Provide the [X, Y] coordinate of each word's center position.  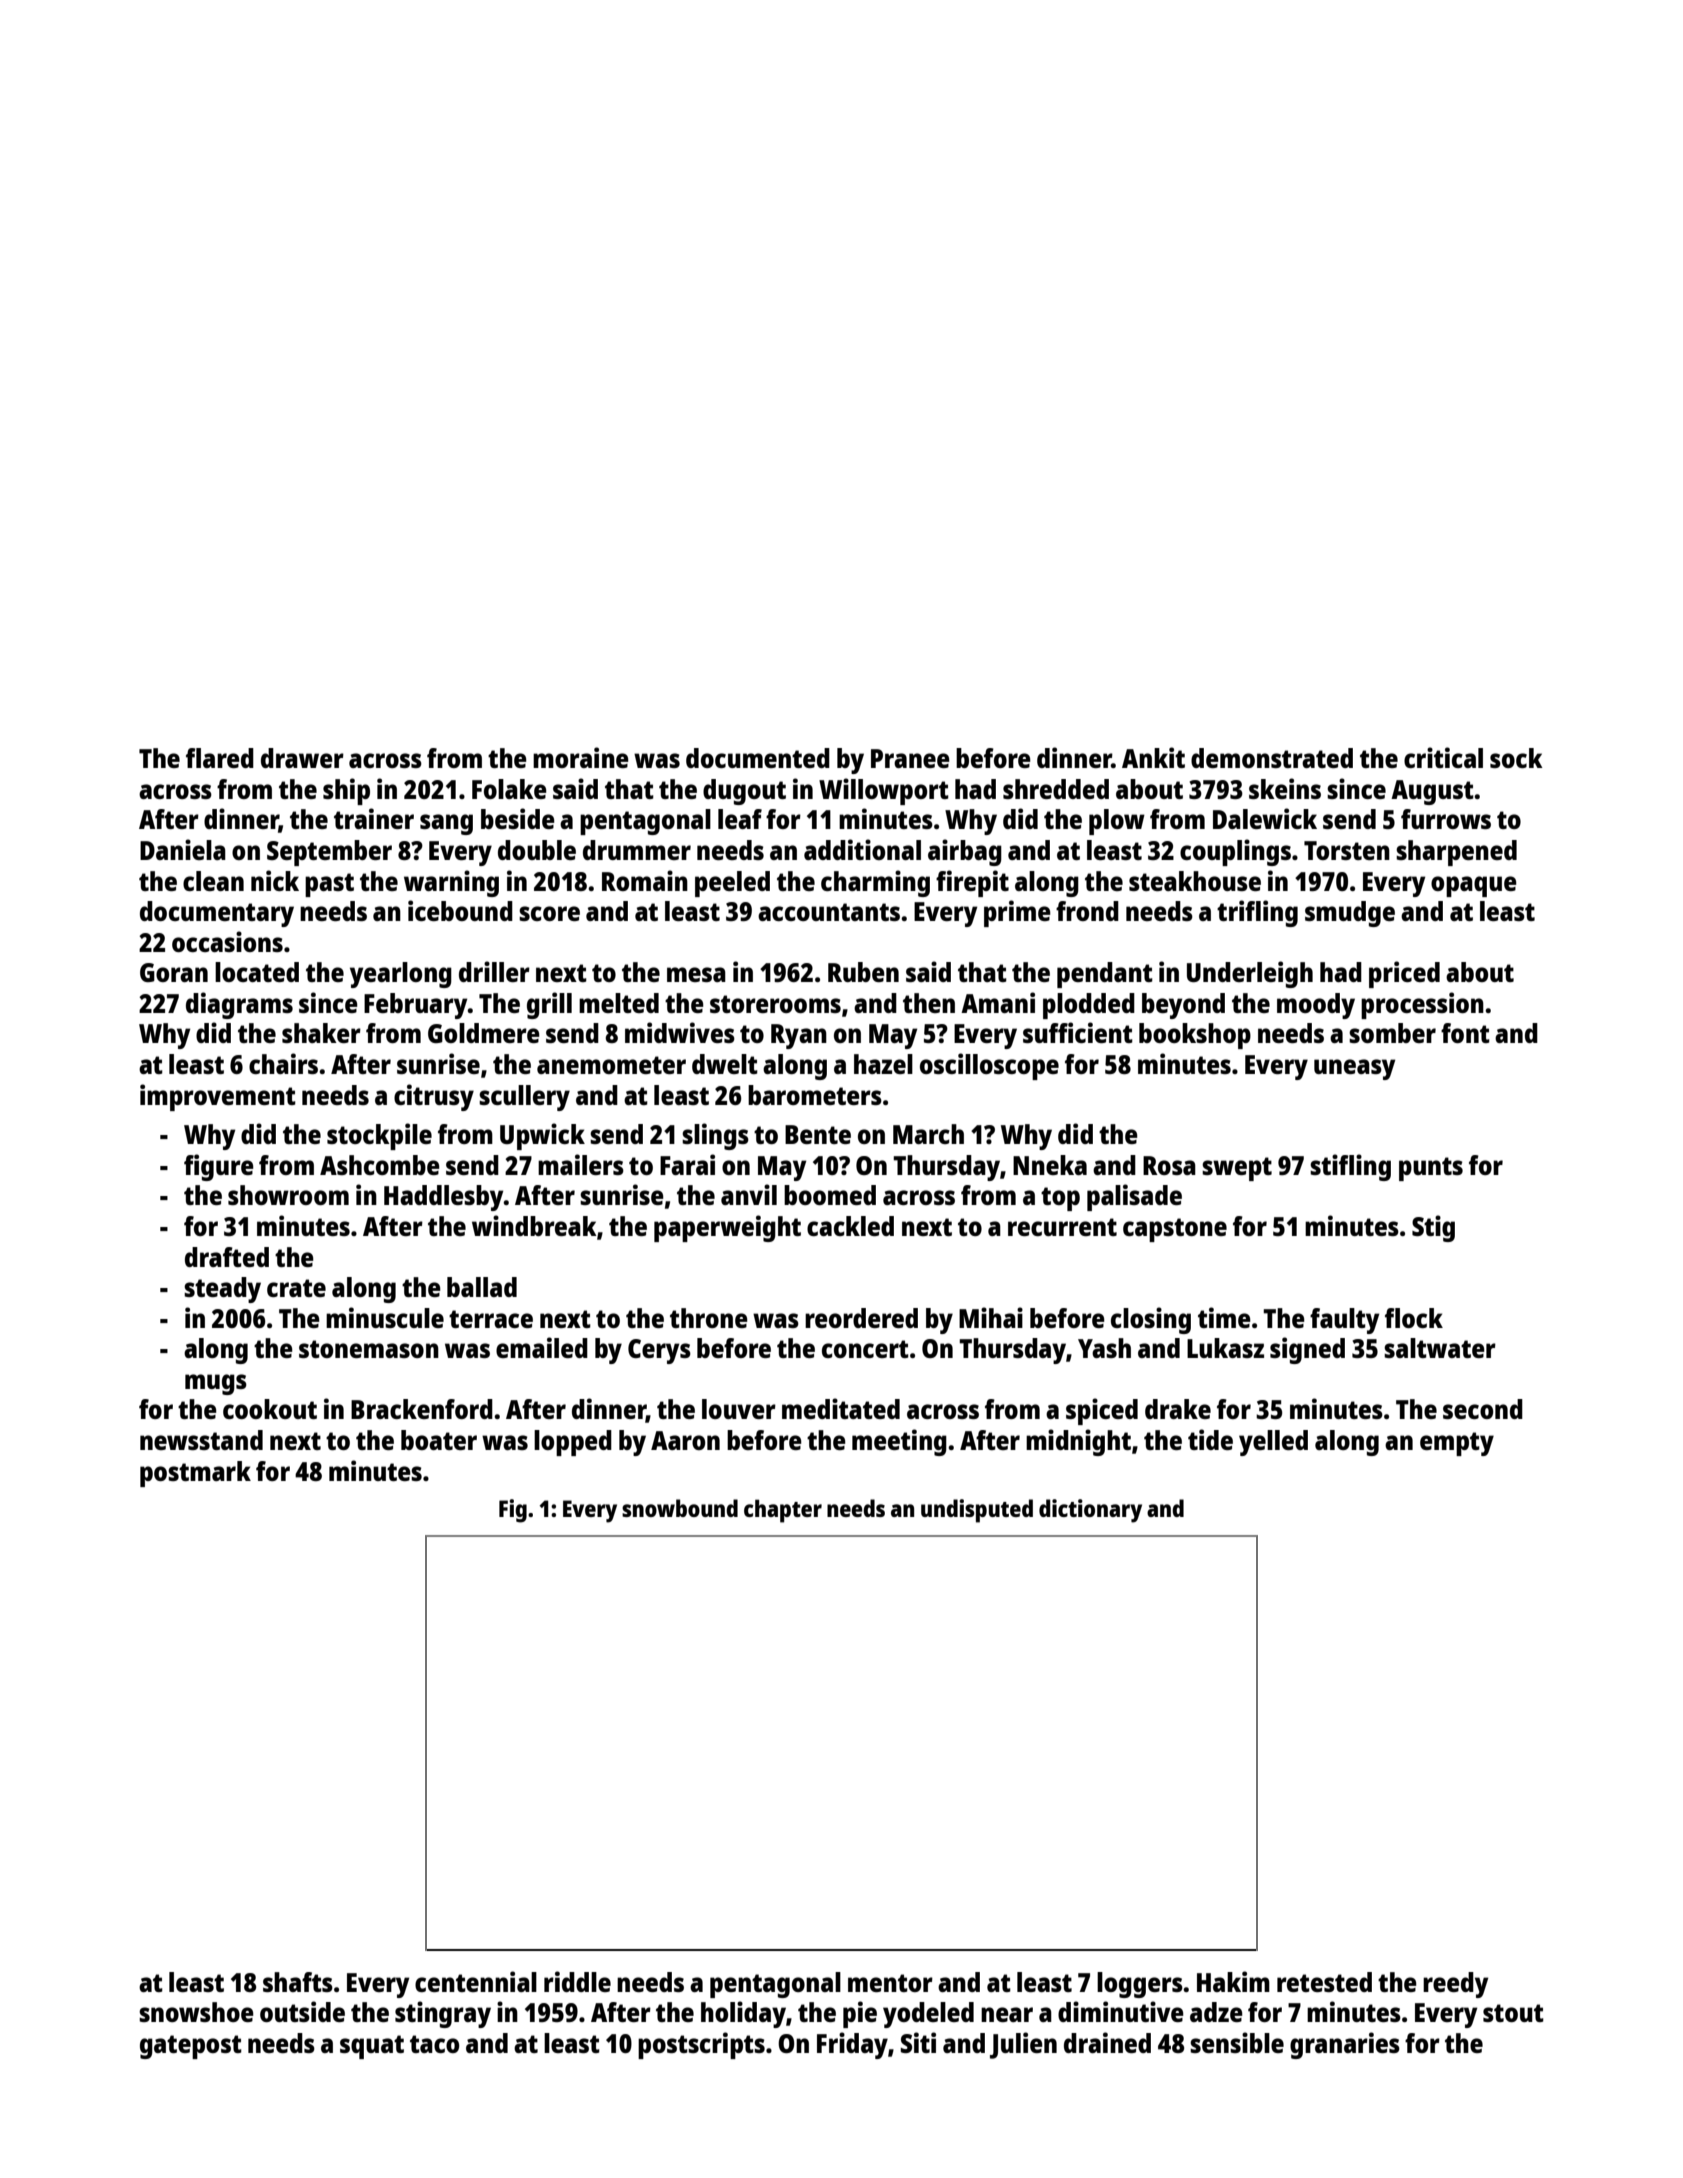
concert [865, 1349]
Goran [174, 972]
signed [1307, 1350]
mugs [216, 1384]
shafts [298, 1982]
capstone [1175, 1230]
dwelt [725, 1064]
